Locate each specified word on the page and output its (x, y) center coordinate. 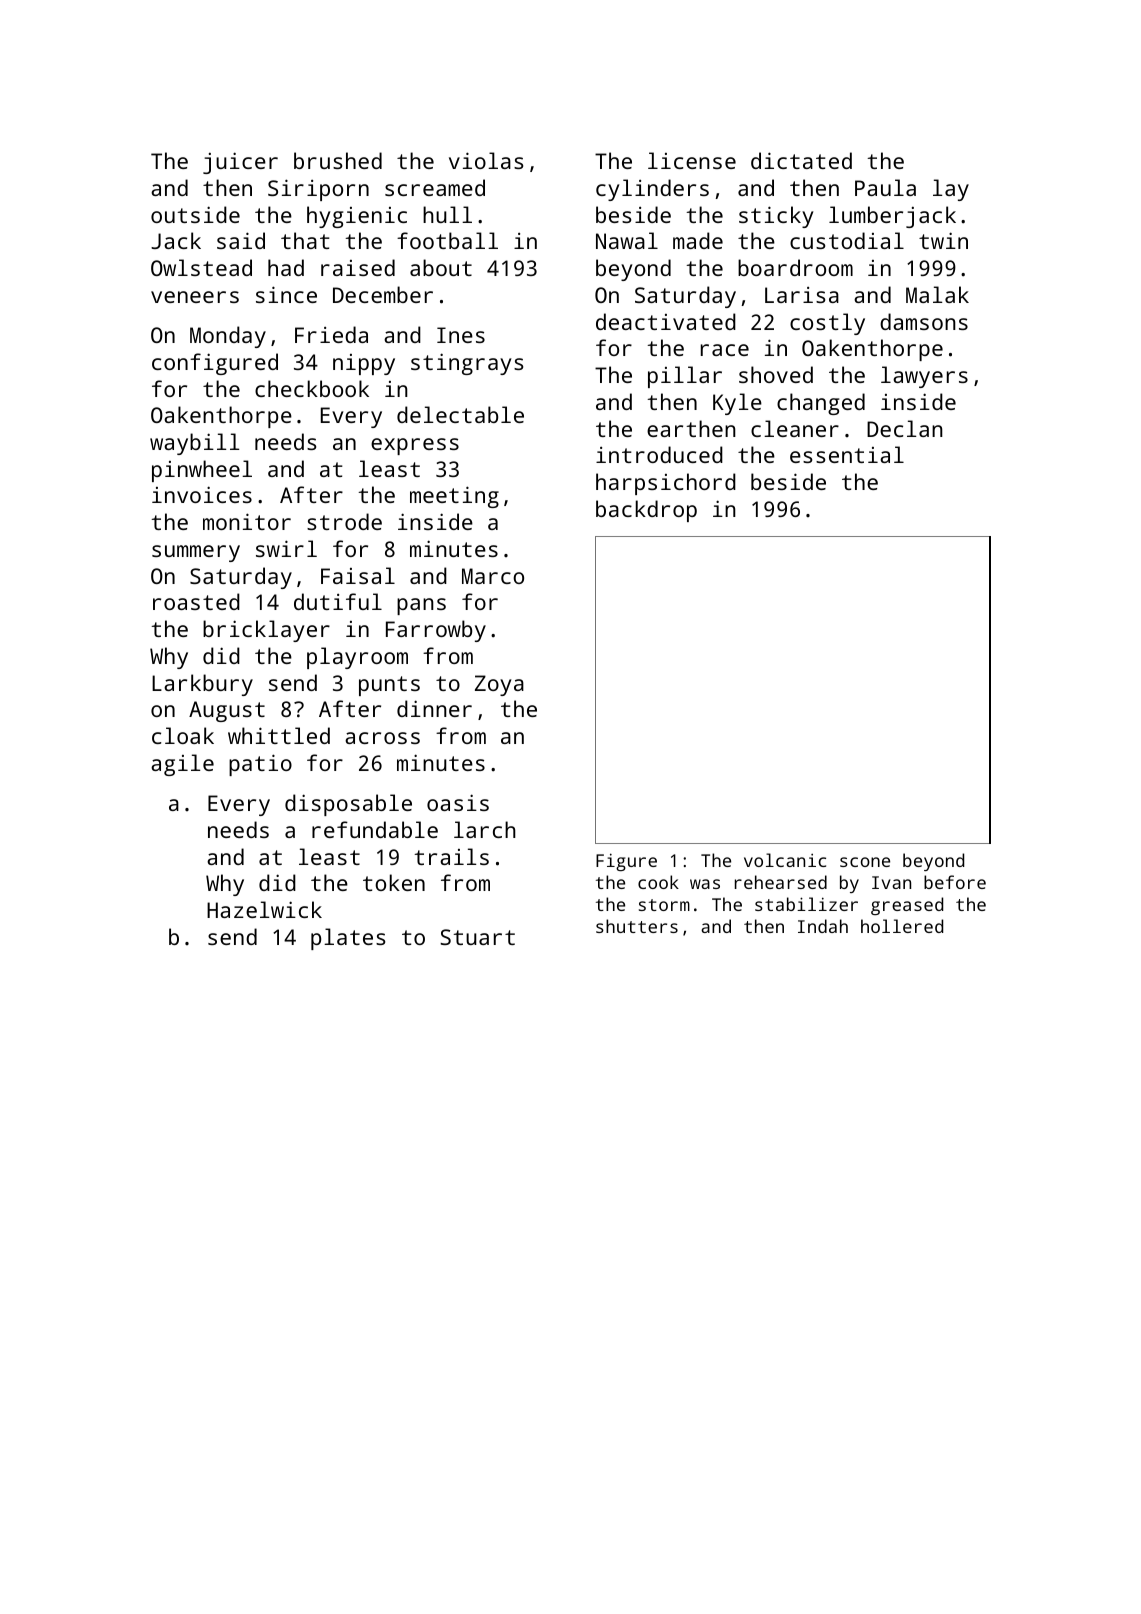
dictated (801, 160)
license (692, 160)
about (441, 267)
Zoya (499, 685)
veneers (195, 297)
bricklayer (266, 631)
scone (865, 862)
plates (348, 939)
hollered (902, 926)
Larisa (802, 295)
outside (195, 214)
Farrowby (436, 631)
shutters (637, 926)
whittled (279, 735)
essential (847, 454)
